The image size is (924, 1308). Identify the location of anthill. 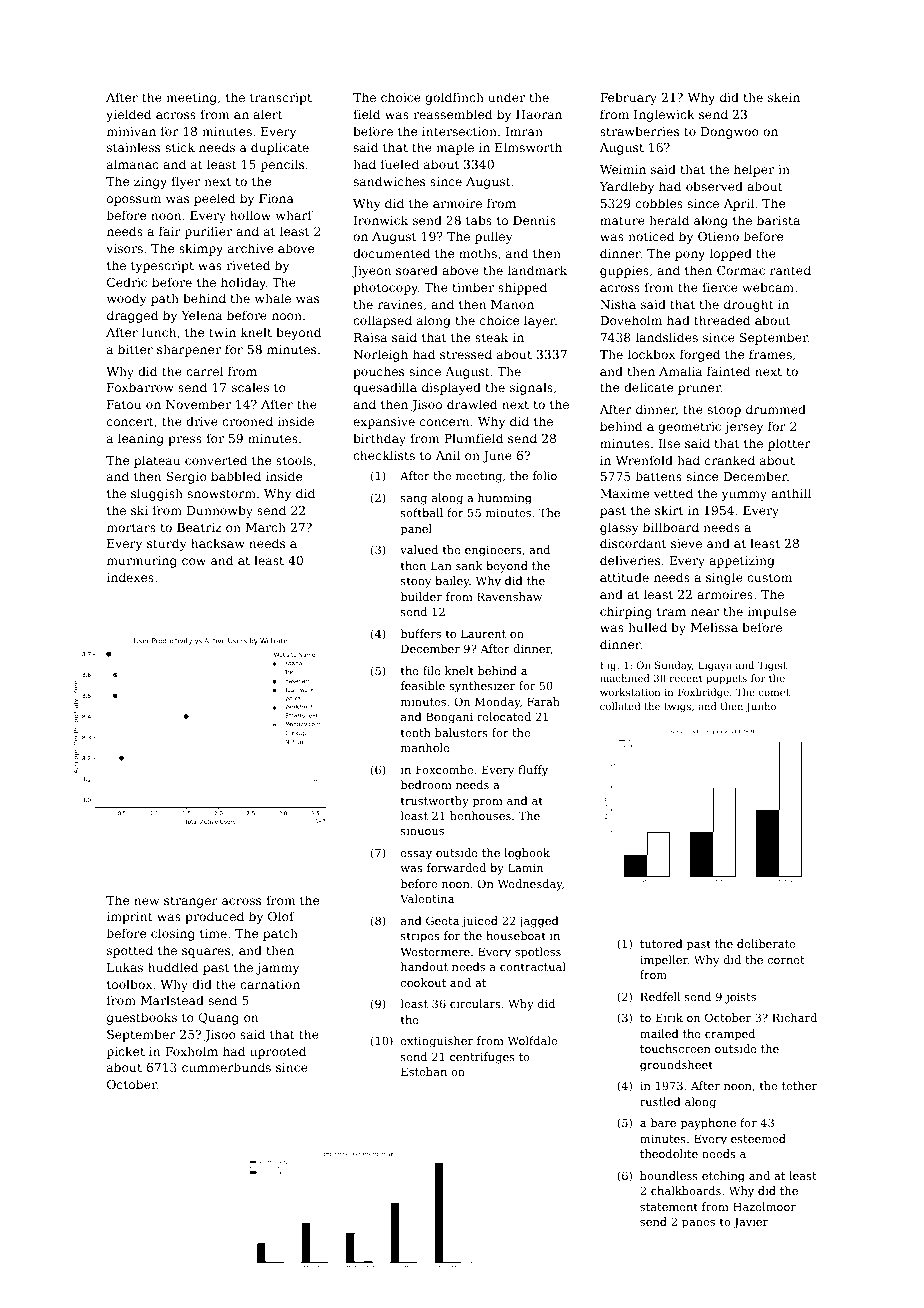
(791, 493).
